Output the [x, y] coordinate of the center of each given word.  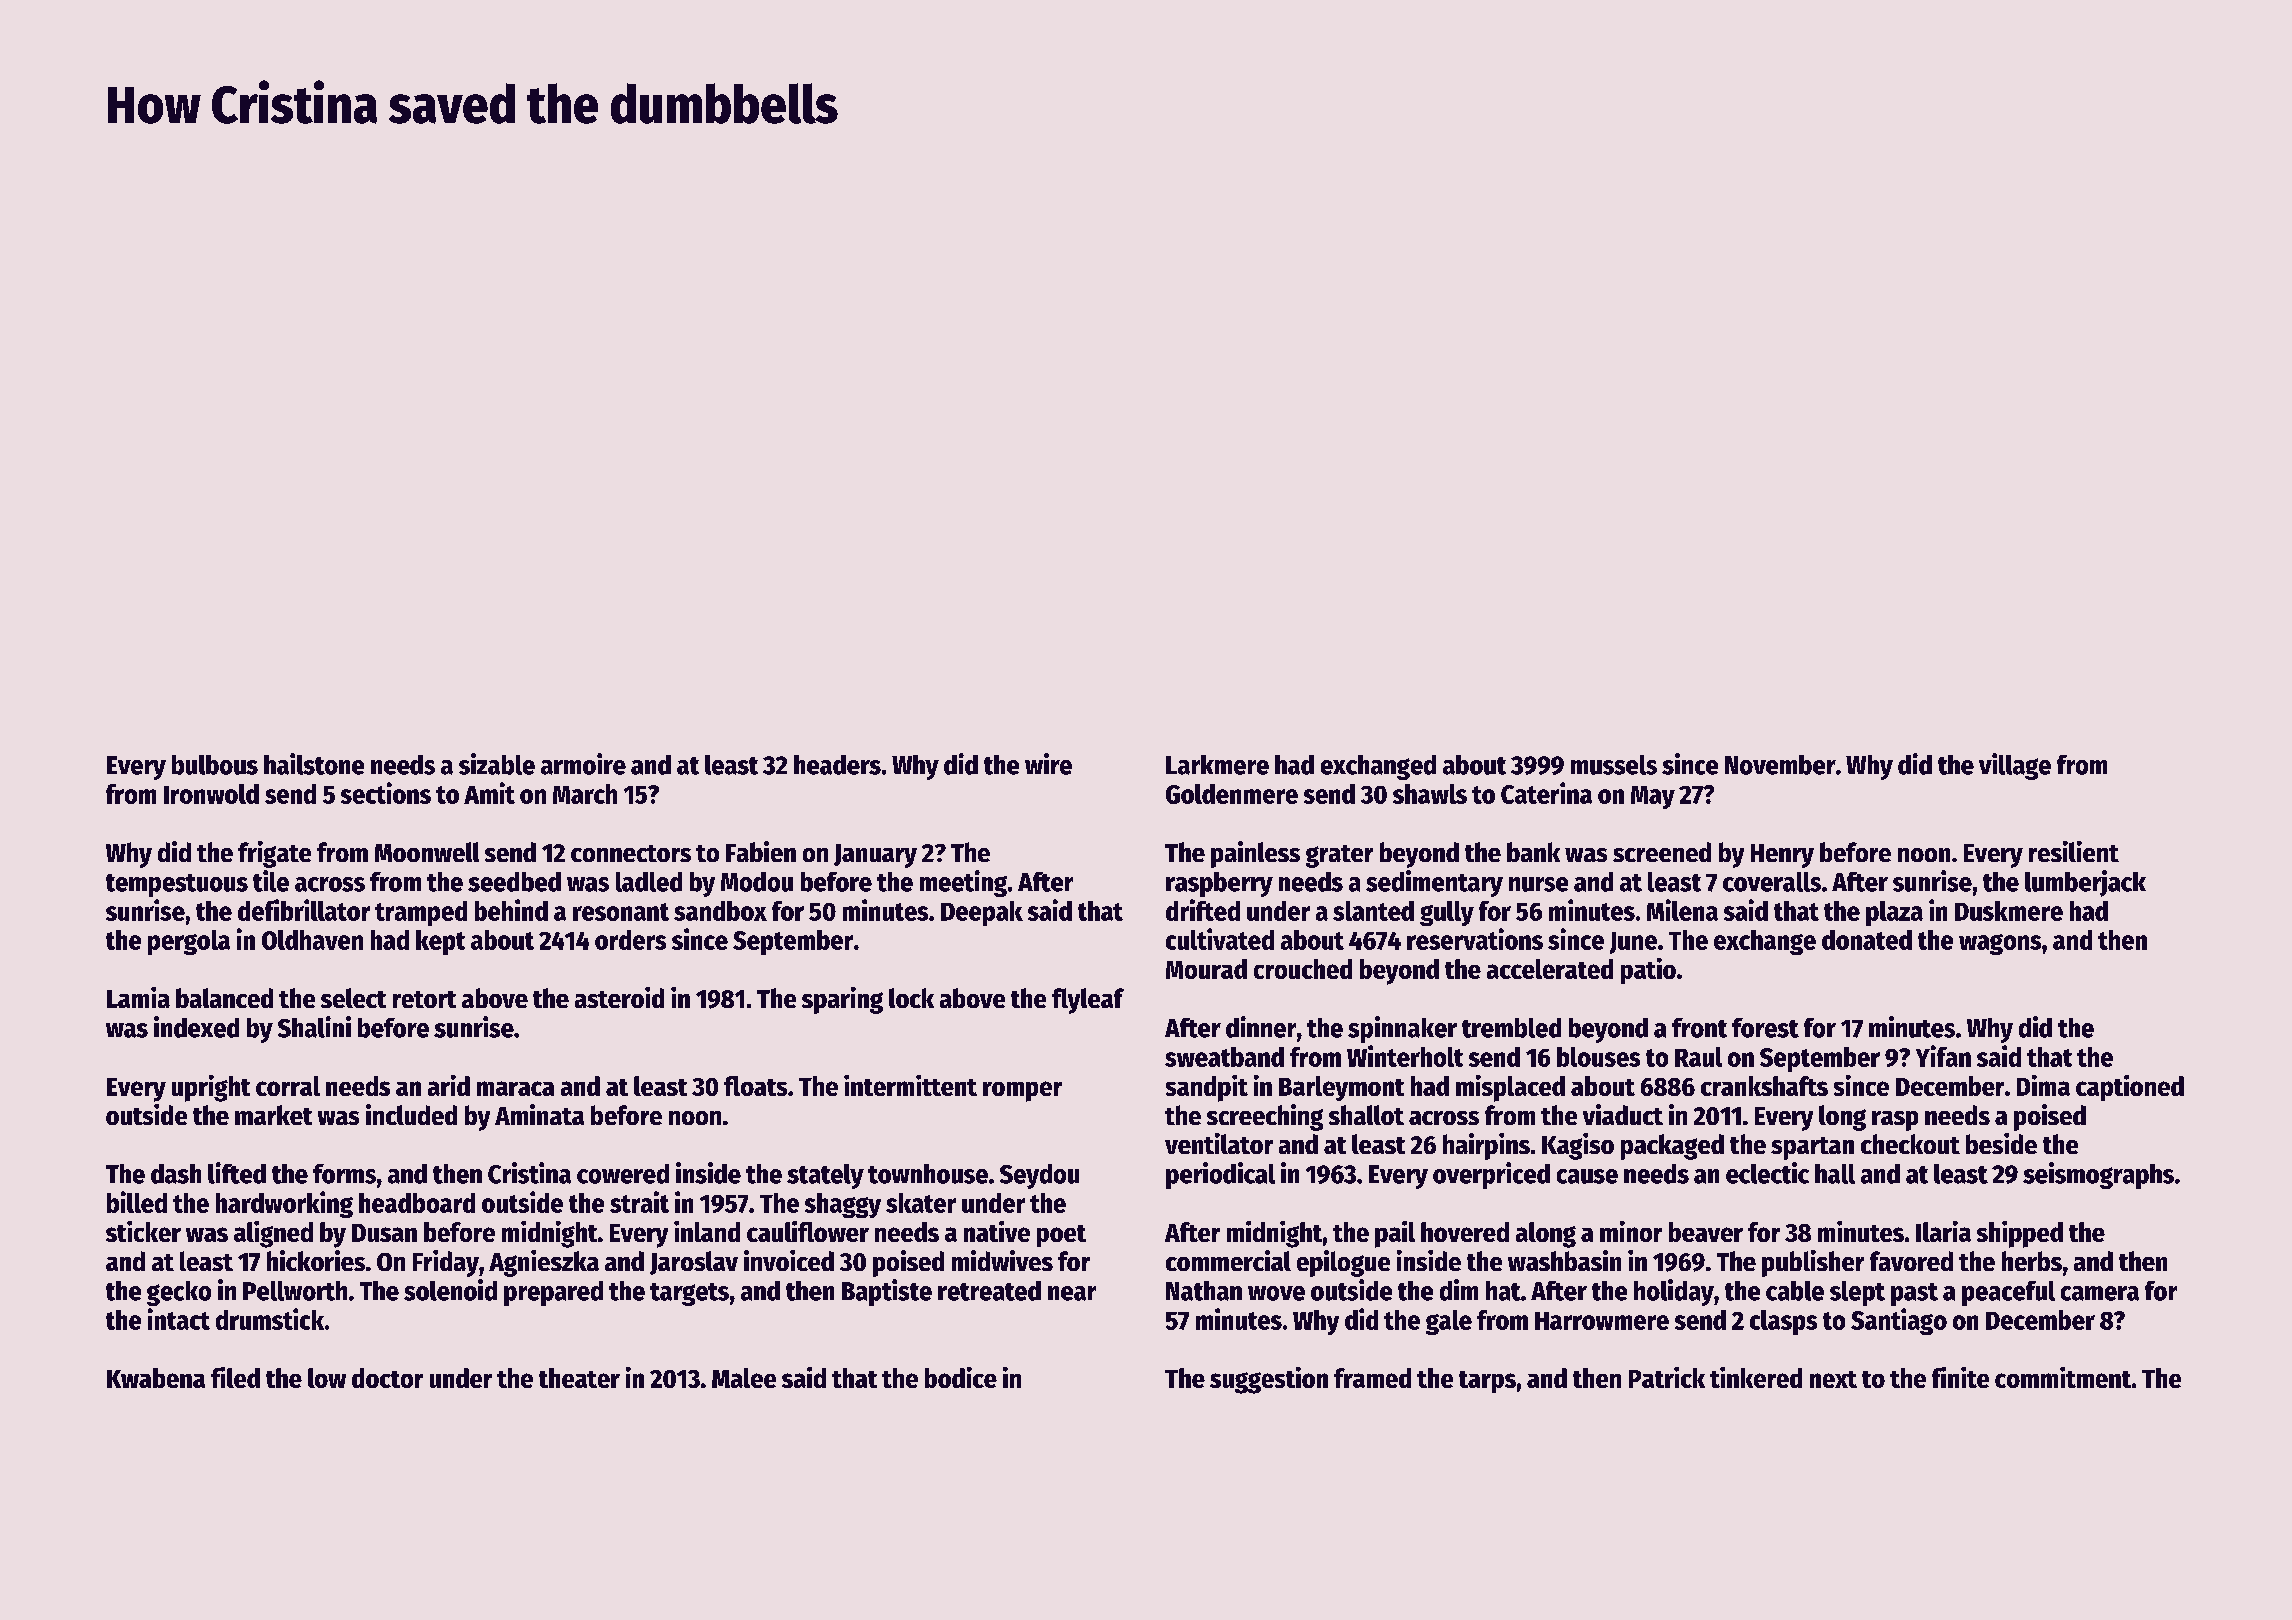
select [353, 998]
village [2015, 766]
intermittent [910, 1085]
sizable [497, 764]
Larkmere [1217, 765]
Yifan [1943, 1056]
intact [179, 1319]
